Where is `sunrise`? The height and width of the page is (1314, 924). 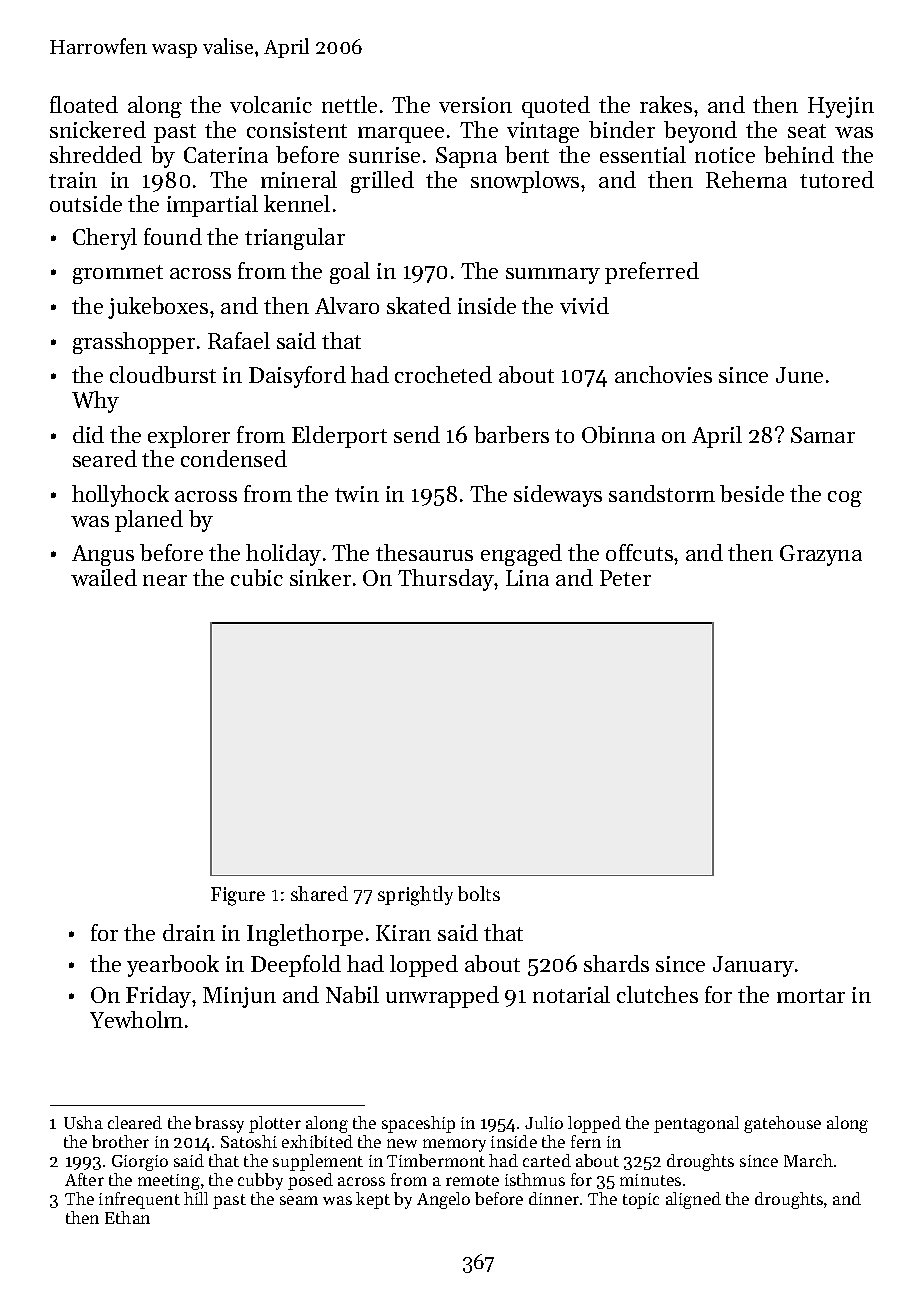 sunrise is located at coordinates (384, 155).
